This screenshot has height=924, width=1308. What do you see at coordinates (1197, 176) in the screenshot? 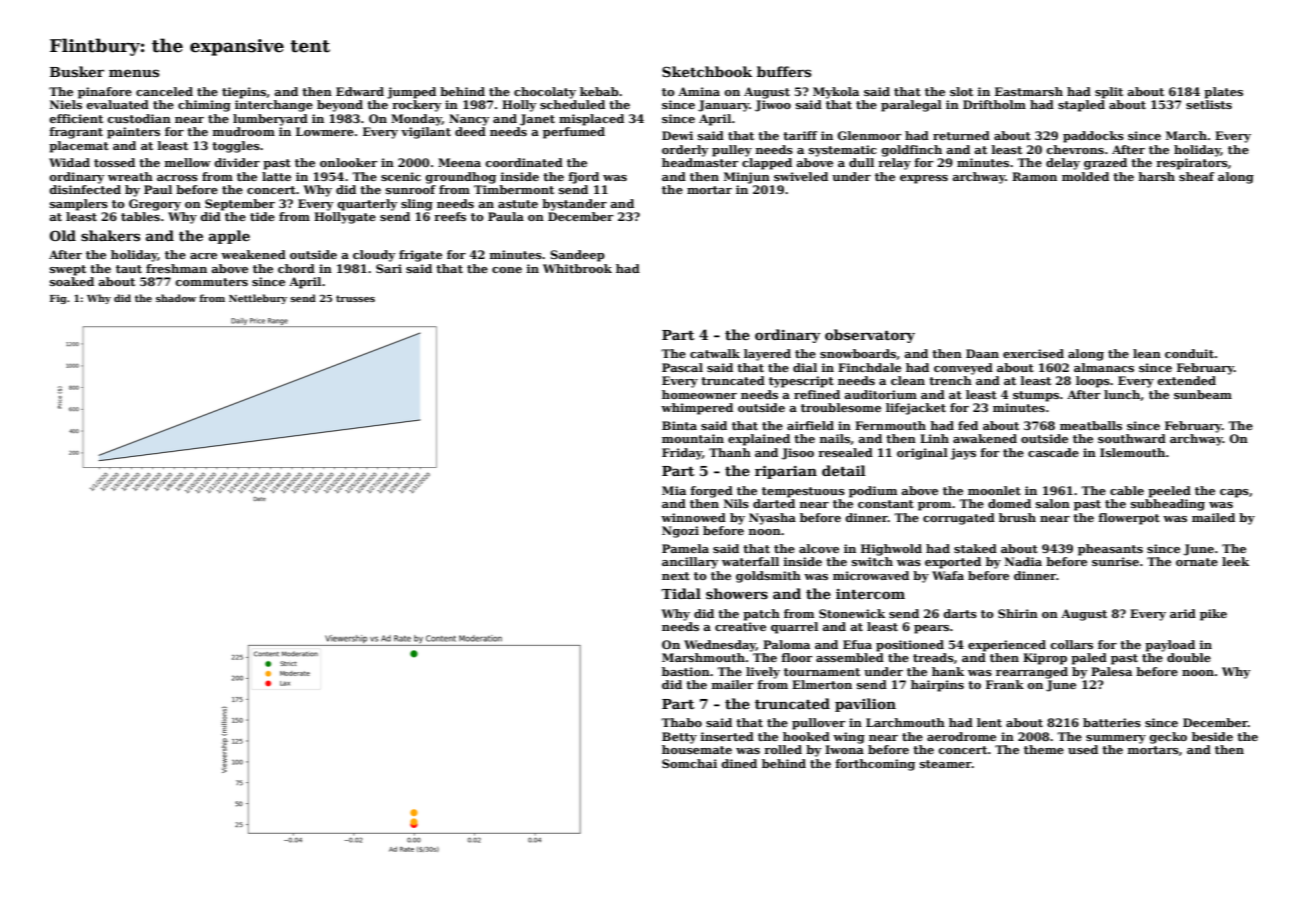
I see `sheaf` at bounding box center [1197, 176].
